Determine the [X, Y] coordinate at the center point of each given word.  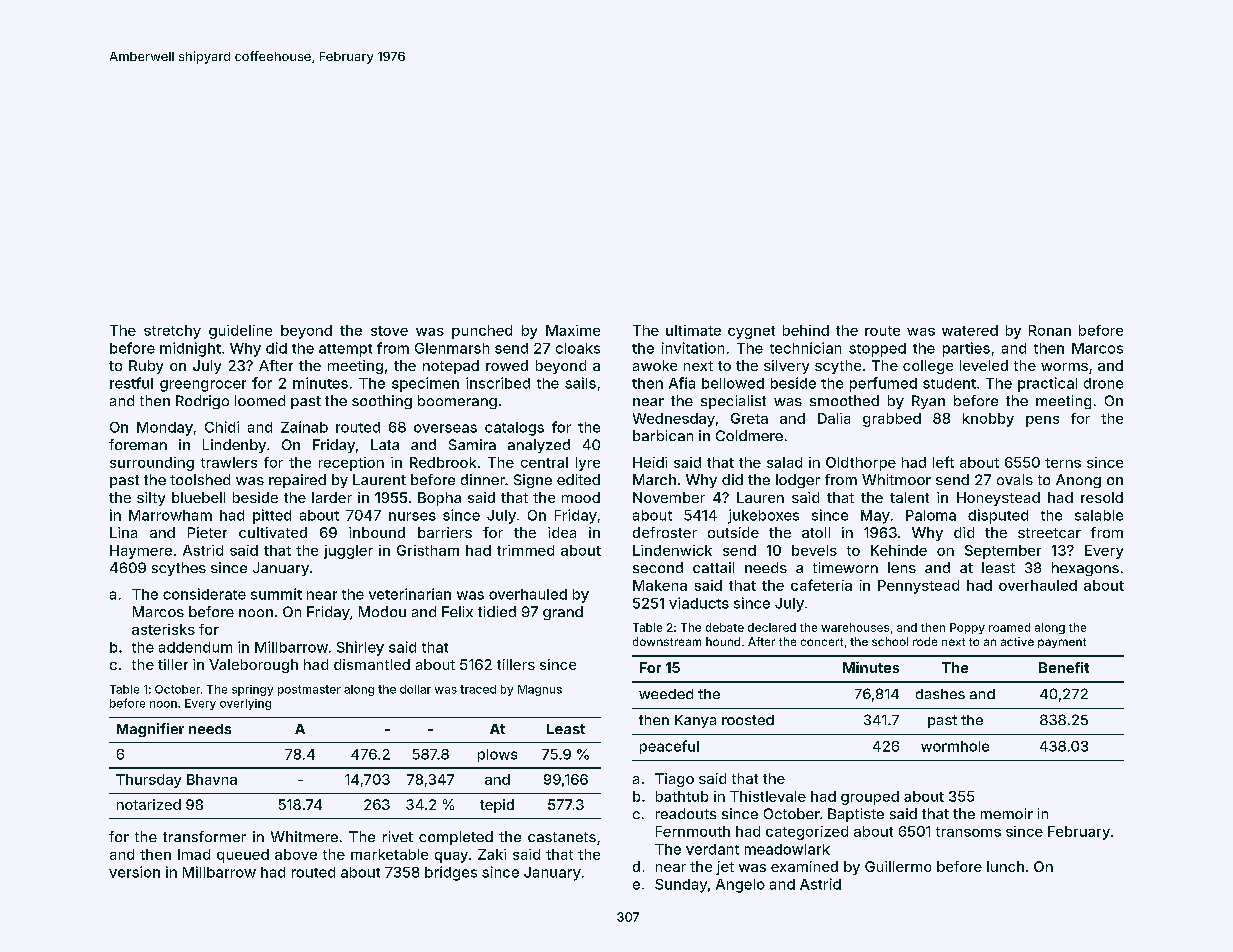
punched [482, 332]
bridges [451, 873]
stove [389, 331]
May [875, 517]
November [669, 497]
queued [243, 856]
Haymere [141, 552]
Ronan [1050, 330]
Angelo [740, 886]
